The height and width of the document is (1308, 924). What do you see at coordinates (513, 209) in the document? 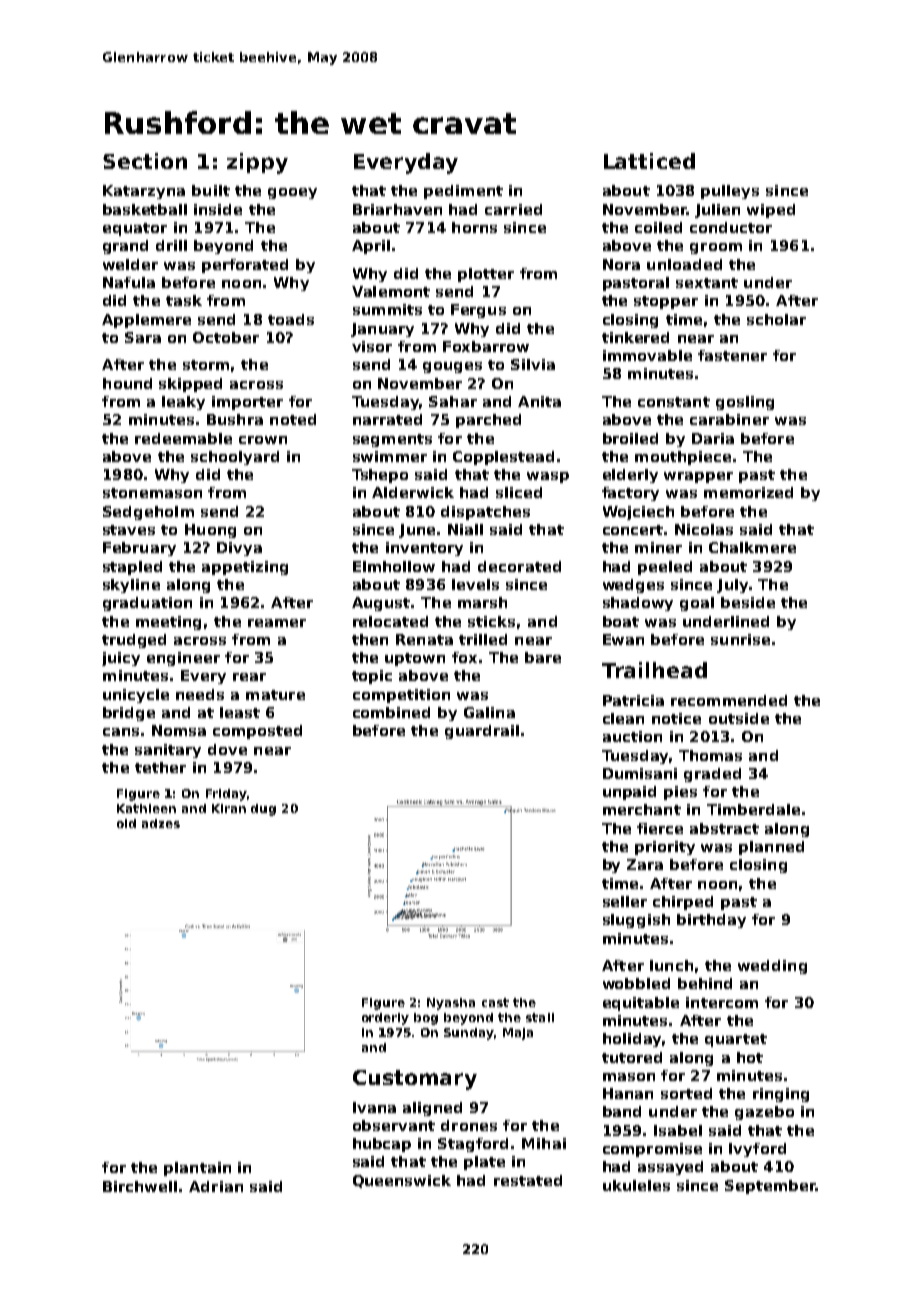
I see `carried` at bounding box center [513, 209].
